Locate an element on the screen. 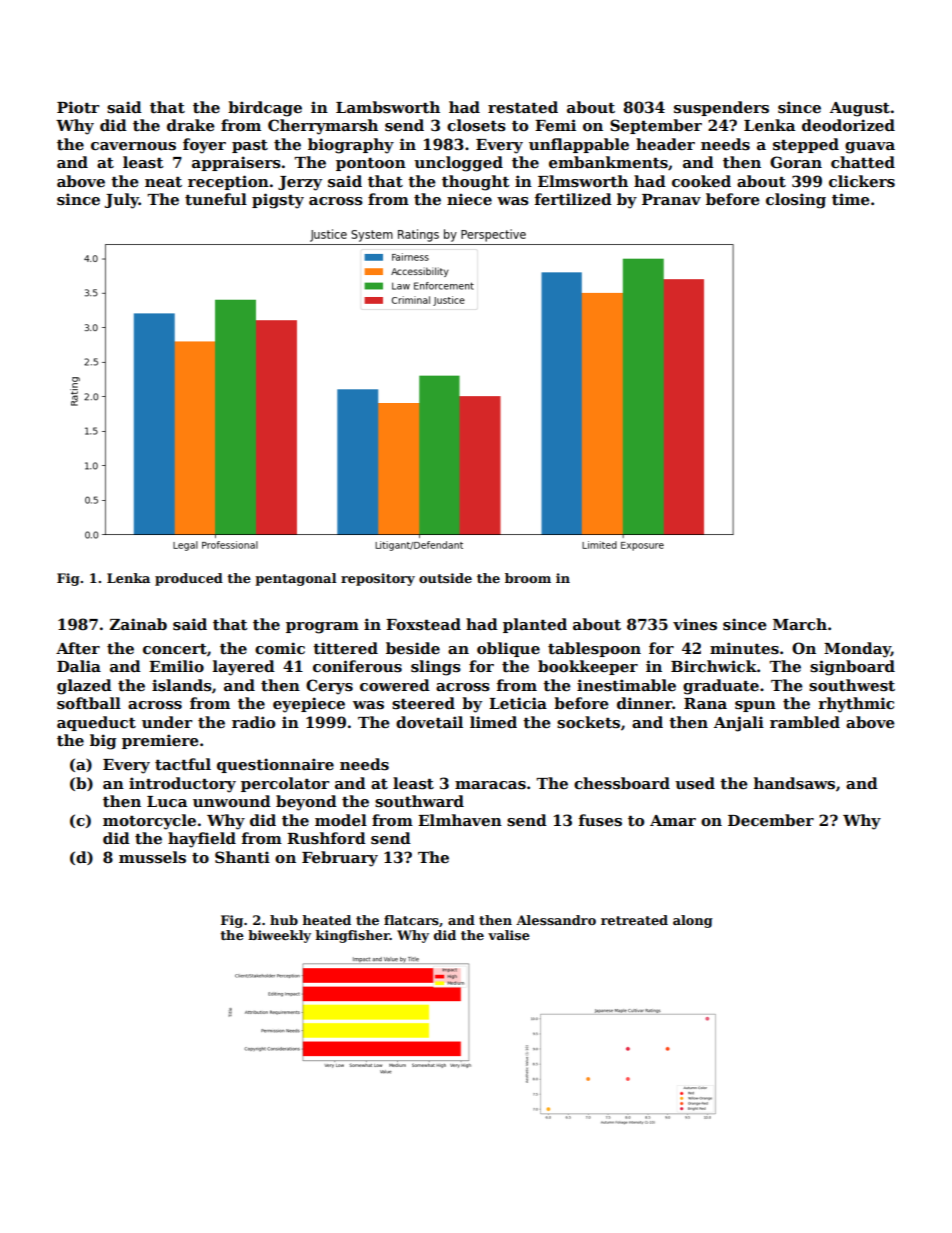 The image size is (952, 1233). used is located at coordinates (695, 783).
